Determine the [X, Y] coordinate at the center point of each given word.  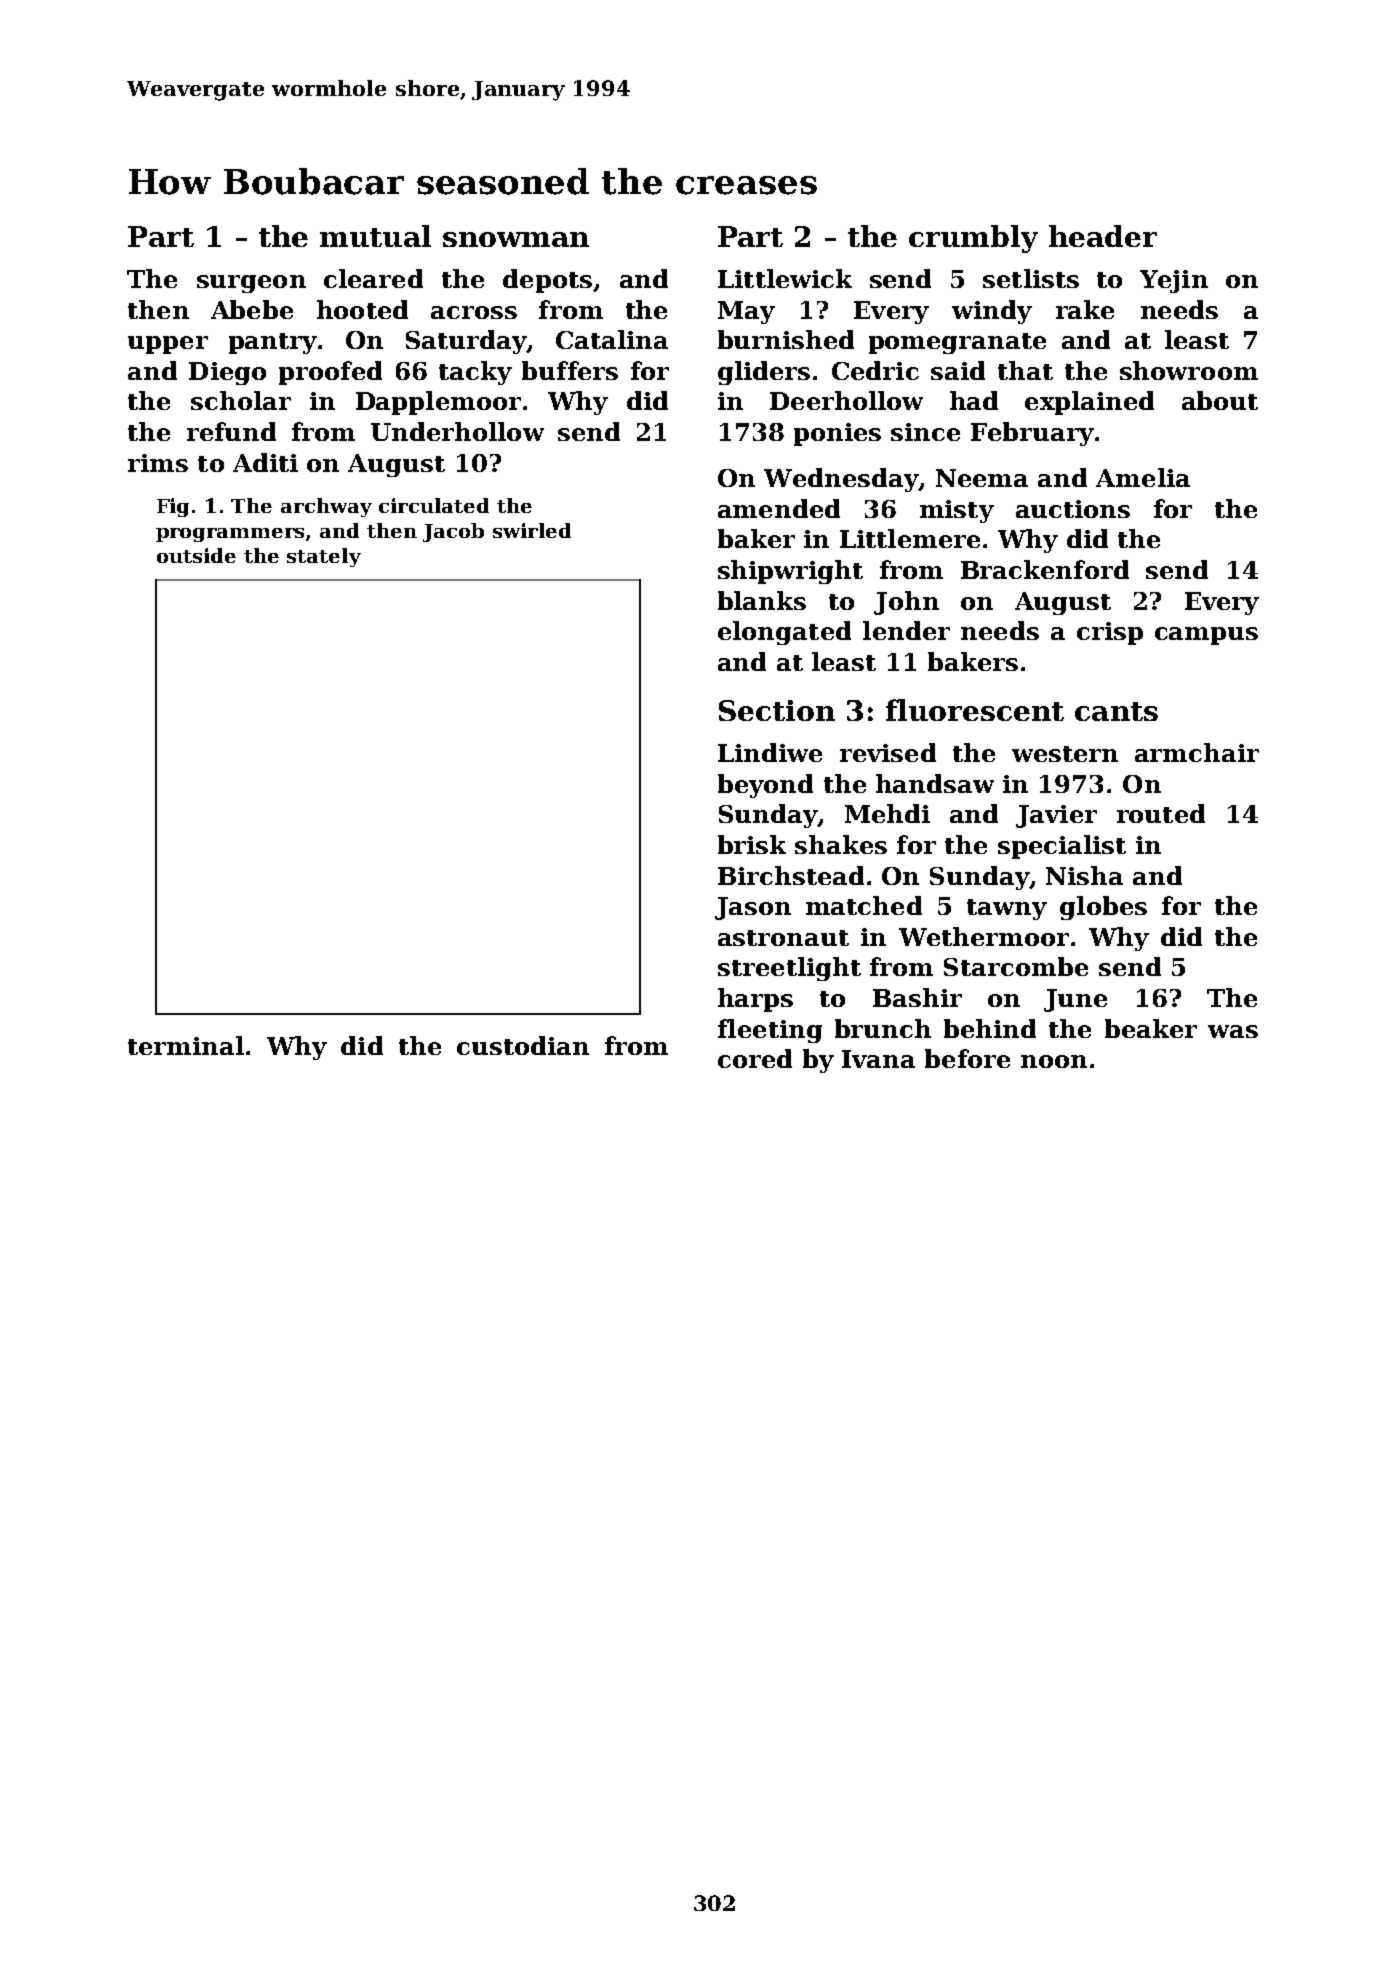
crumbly [973, 239]
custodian [523, 1045]
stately [324, 557]
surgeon [251, 284]
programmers [230, 535]
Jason [753, 908]
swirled [532, 530]
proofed [330, 373]
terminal [186, 1045]
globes [1103, 908]
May [746, 312]
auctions [1073, 509]
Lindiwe [770, 752]
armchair [1197, 752]
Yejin [1174, 281]
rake [1085, 309]
